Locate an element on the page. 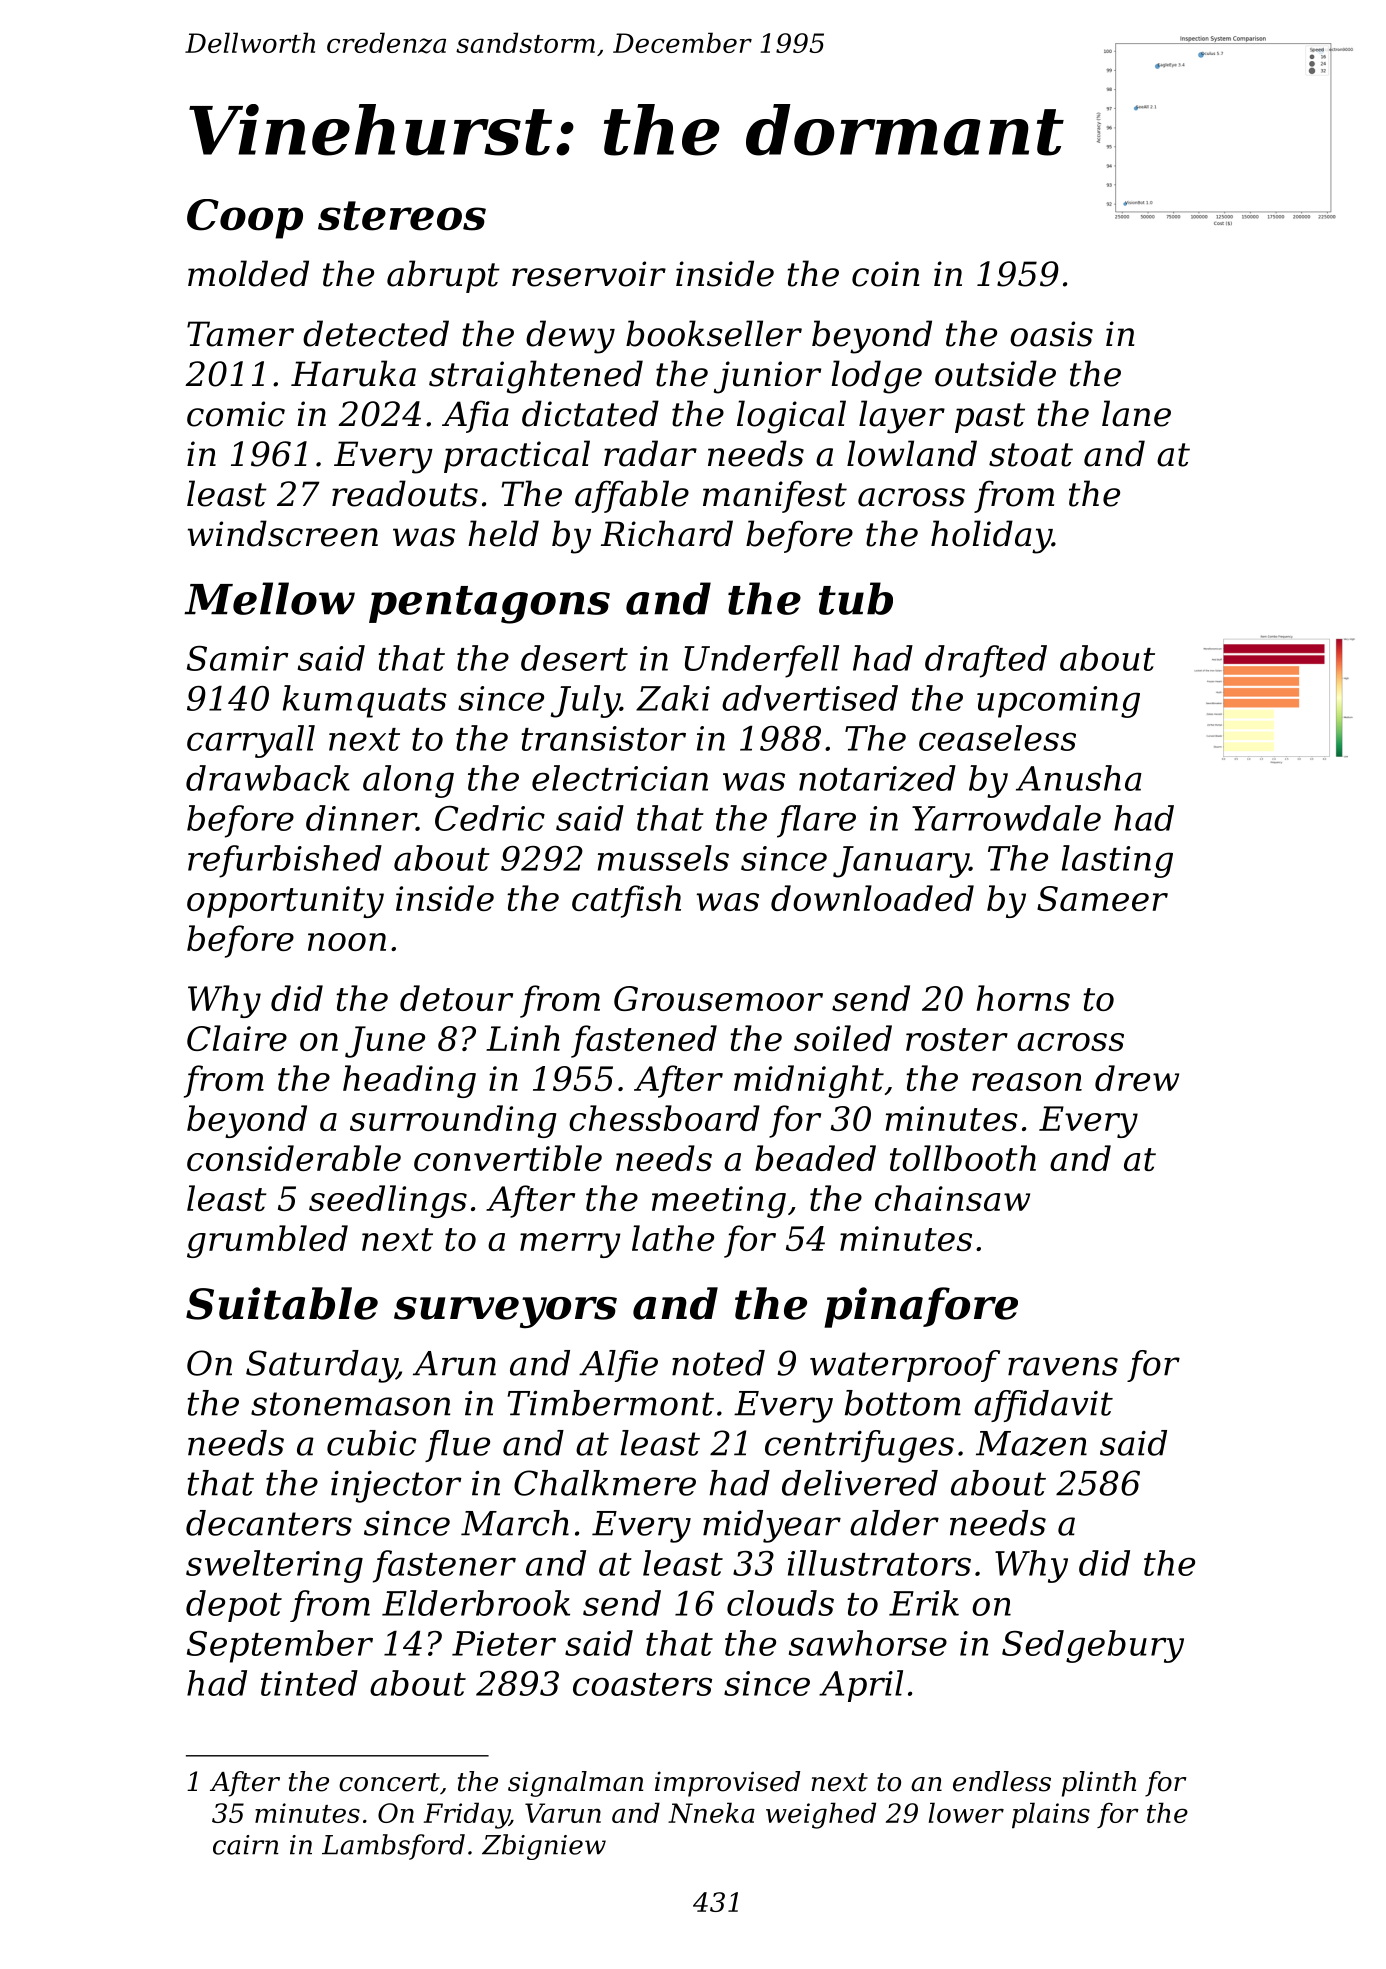  lane is located at coordinates (1136, 413).
